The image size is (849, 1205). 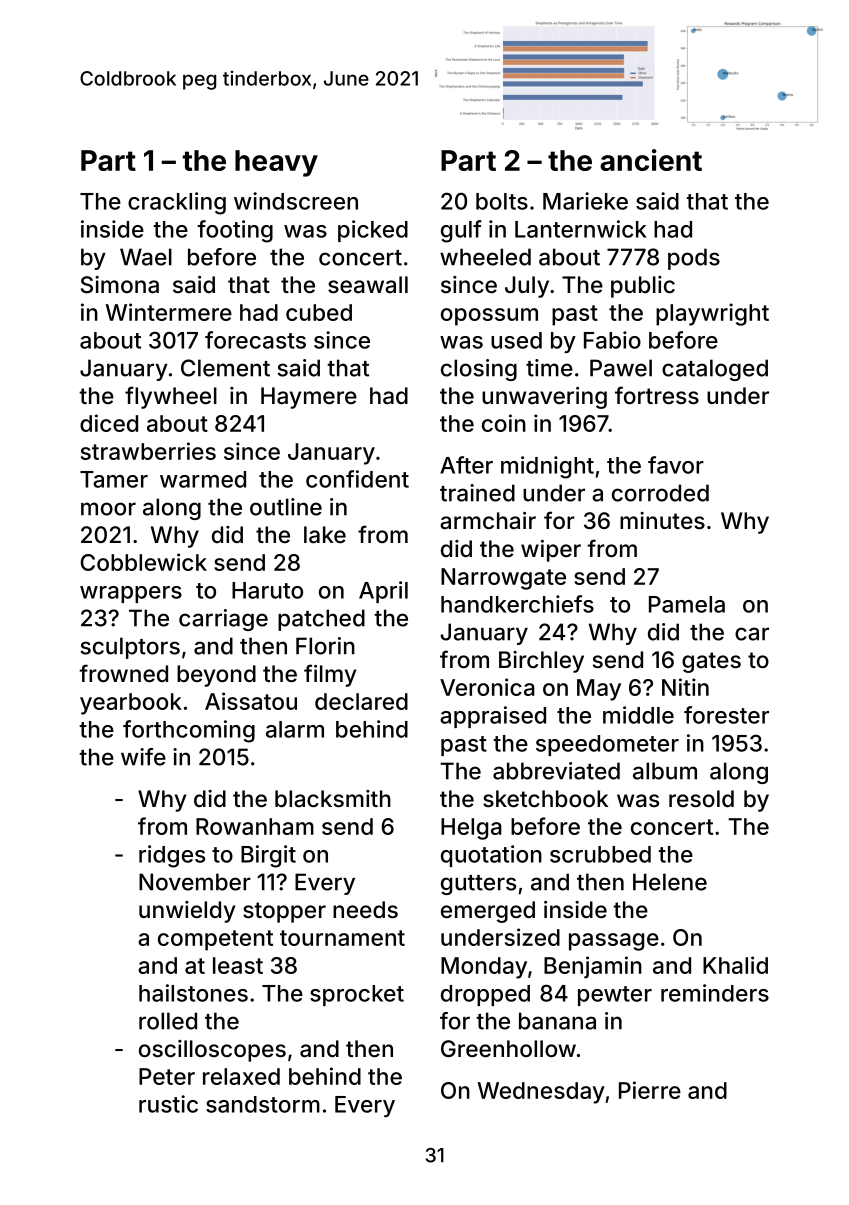 What do you see at coordinates (365, 909) in the screenshot?
I see `needs` at bounding box center [365, 909].
